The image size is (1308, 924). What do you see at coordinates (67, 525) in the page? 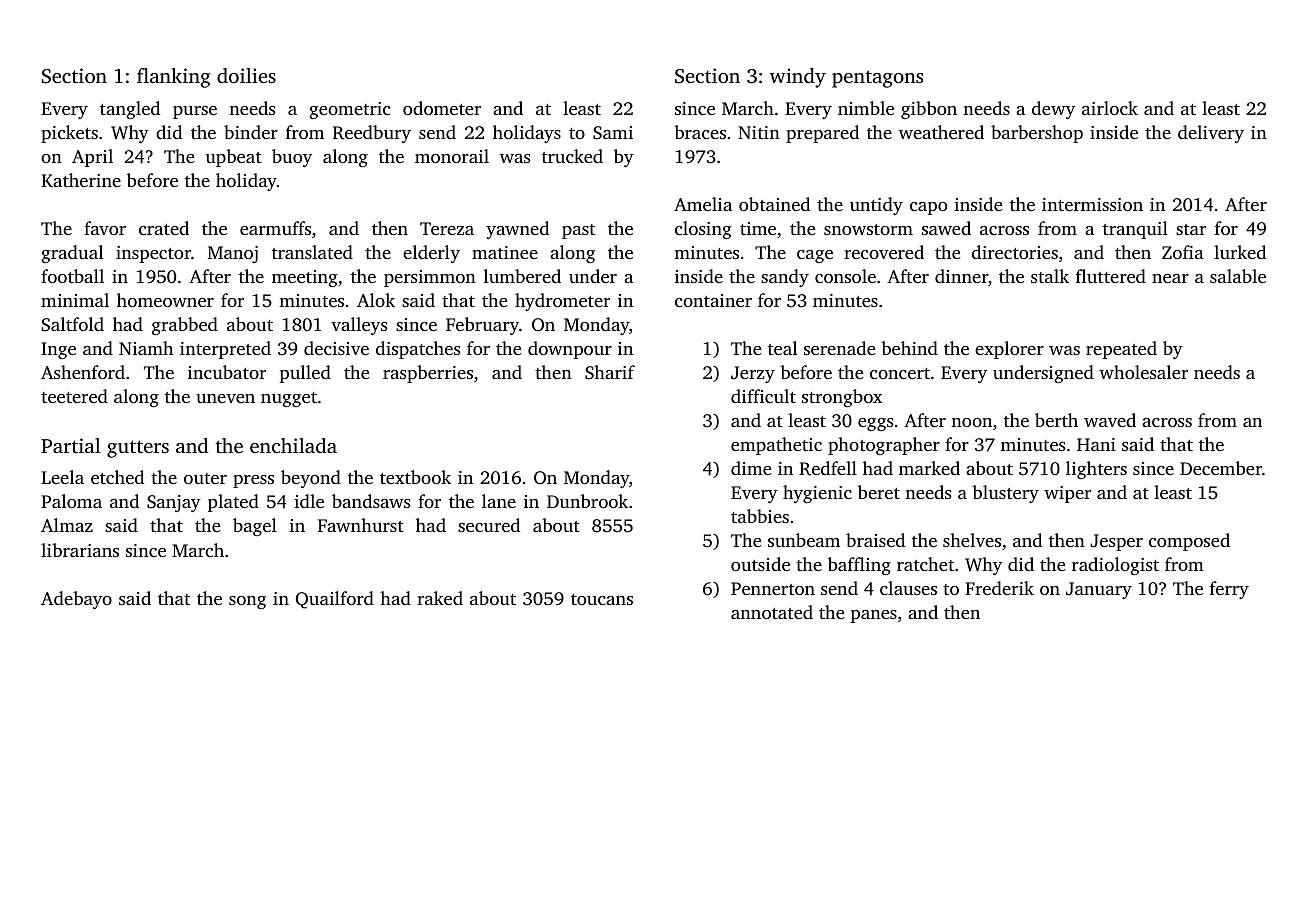
I see `Almaz` at bounding box center [67, 525].
